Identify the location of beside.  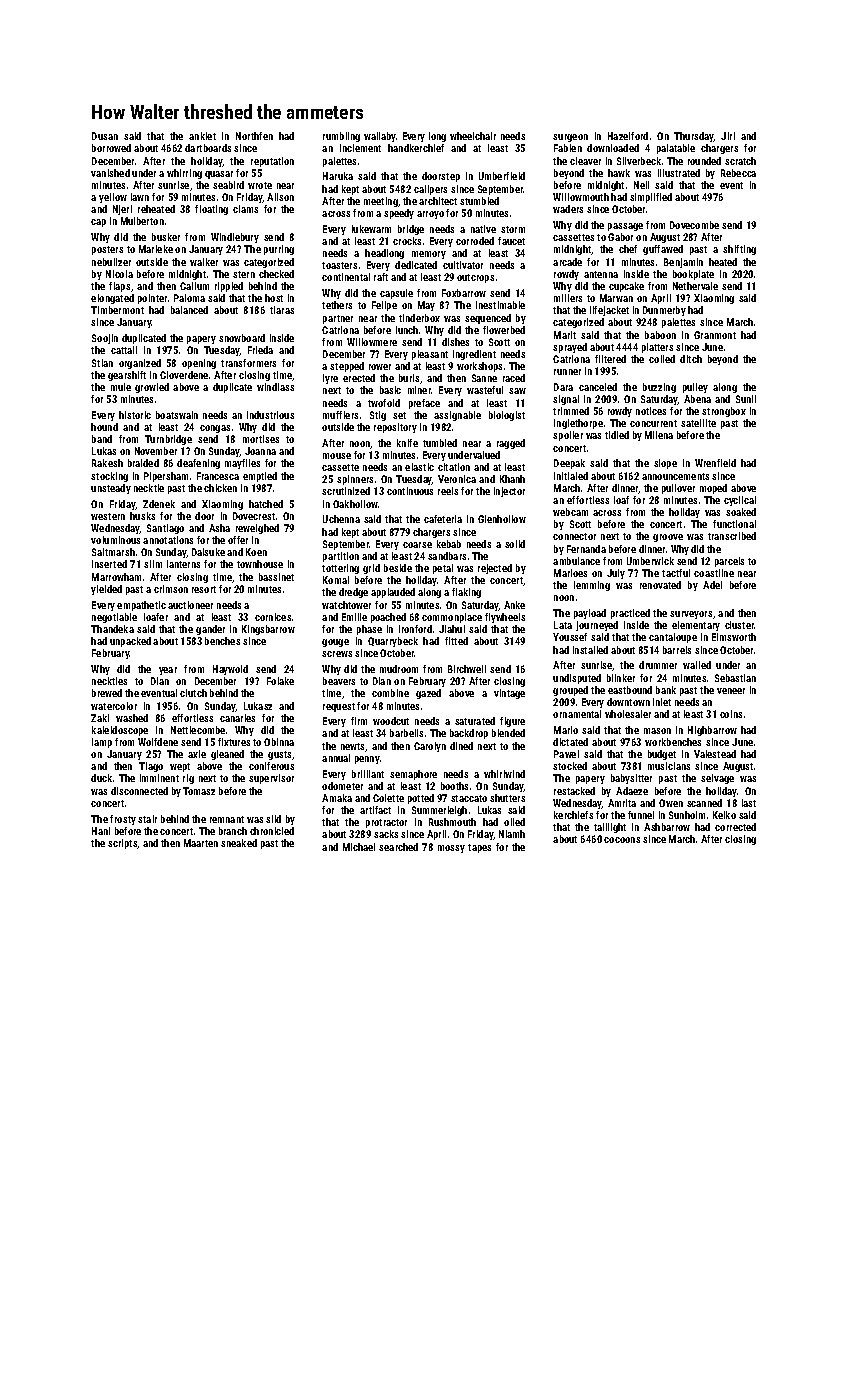
(398, 568).
